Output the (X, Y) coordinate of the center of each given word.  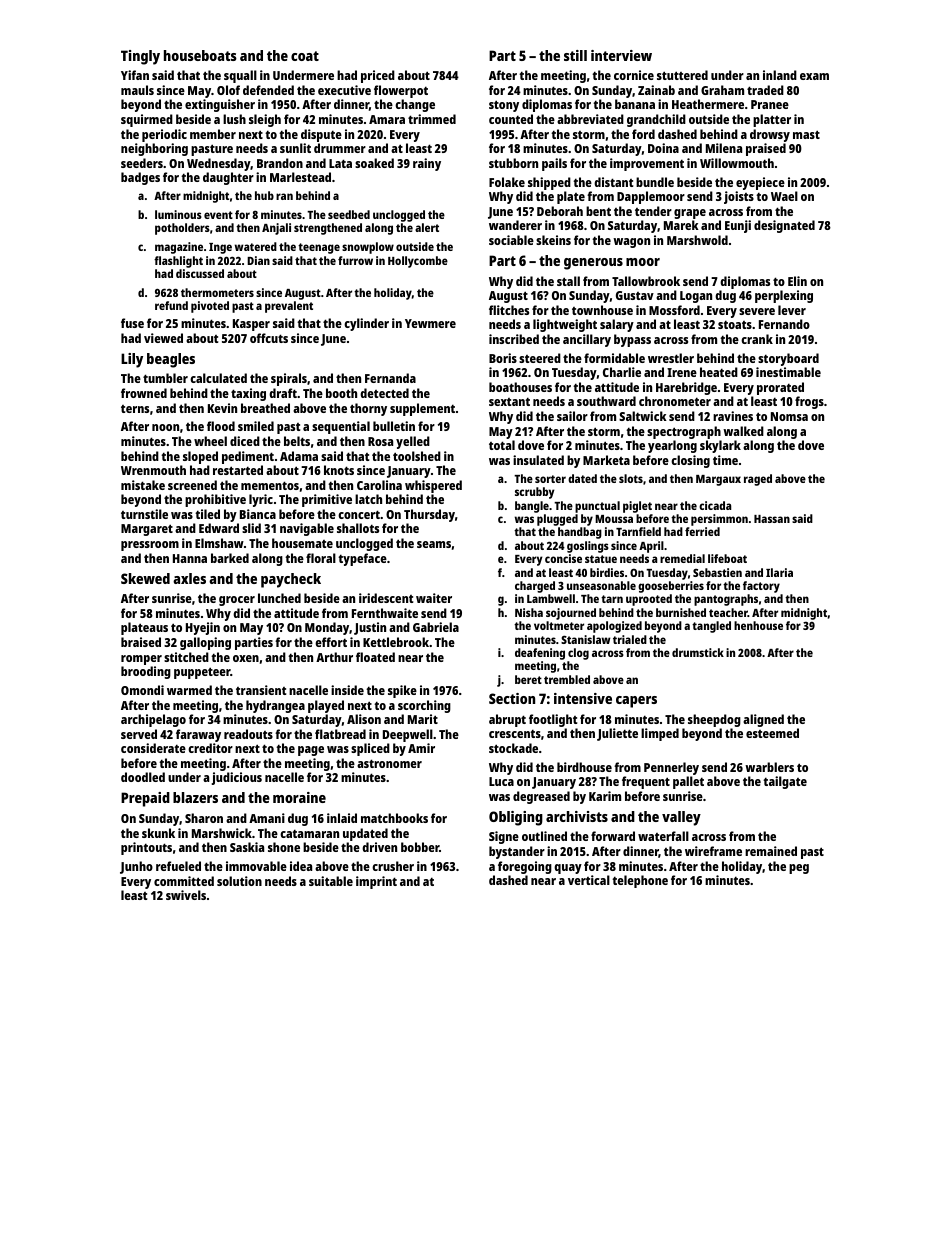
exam (814, 76)
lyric (261, 500)
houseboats (200, 55)
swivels (186, 895)
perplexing (784, 296)
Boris (503, 358)
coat (305, 56)
